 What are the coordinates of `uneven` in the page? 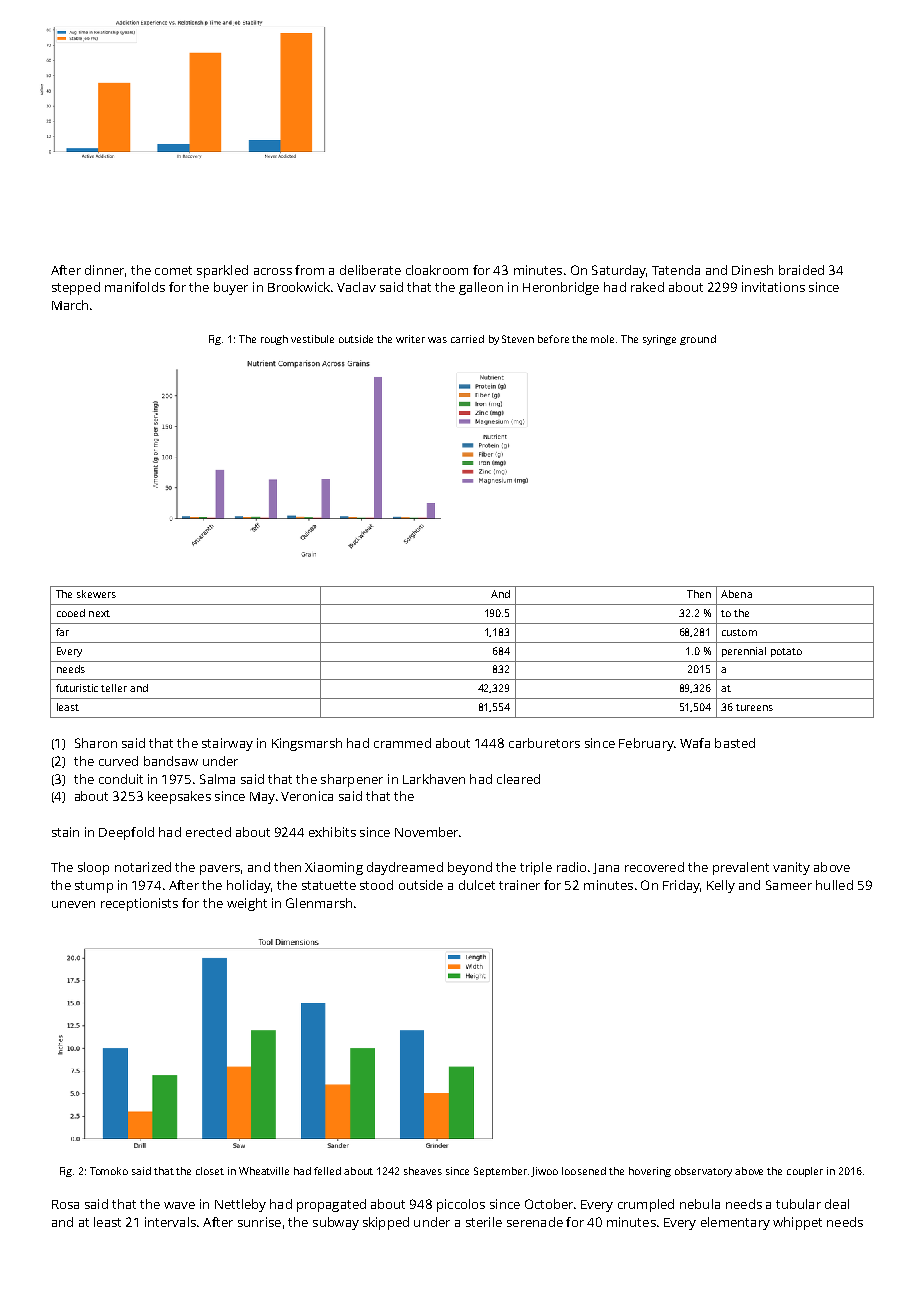 It's located at (73, 904).
